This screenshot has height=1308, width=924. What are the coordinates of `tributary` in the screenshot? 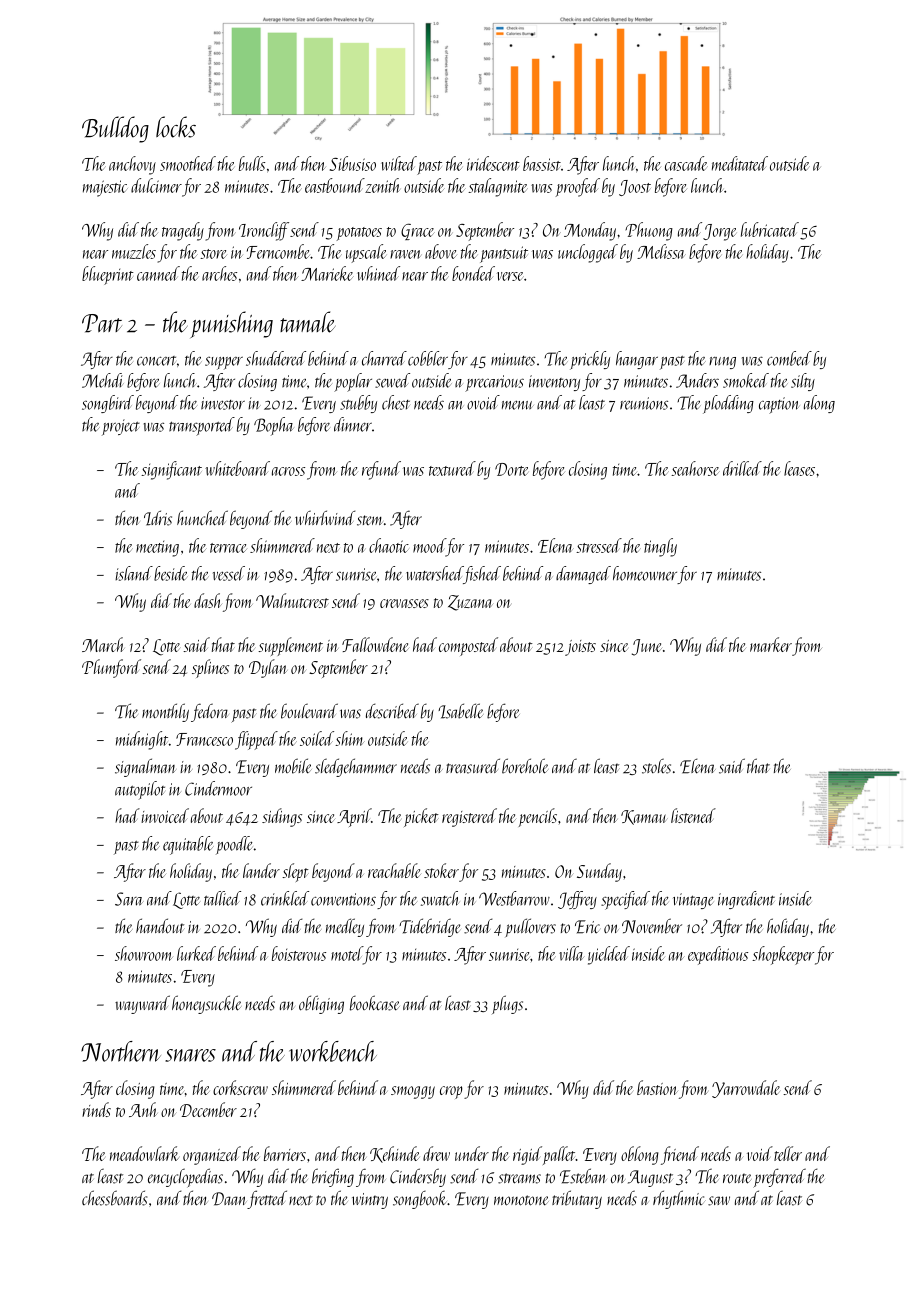 It's located at (577, 1199).
